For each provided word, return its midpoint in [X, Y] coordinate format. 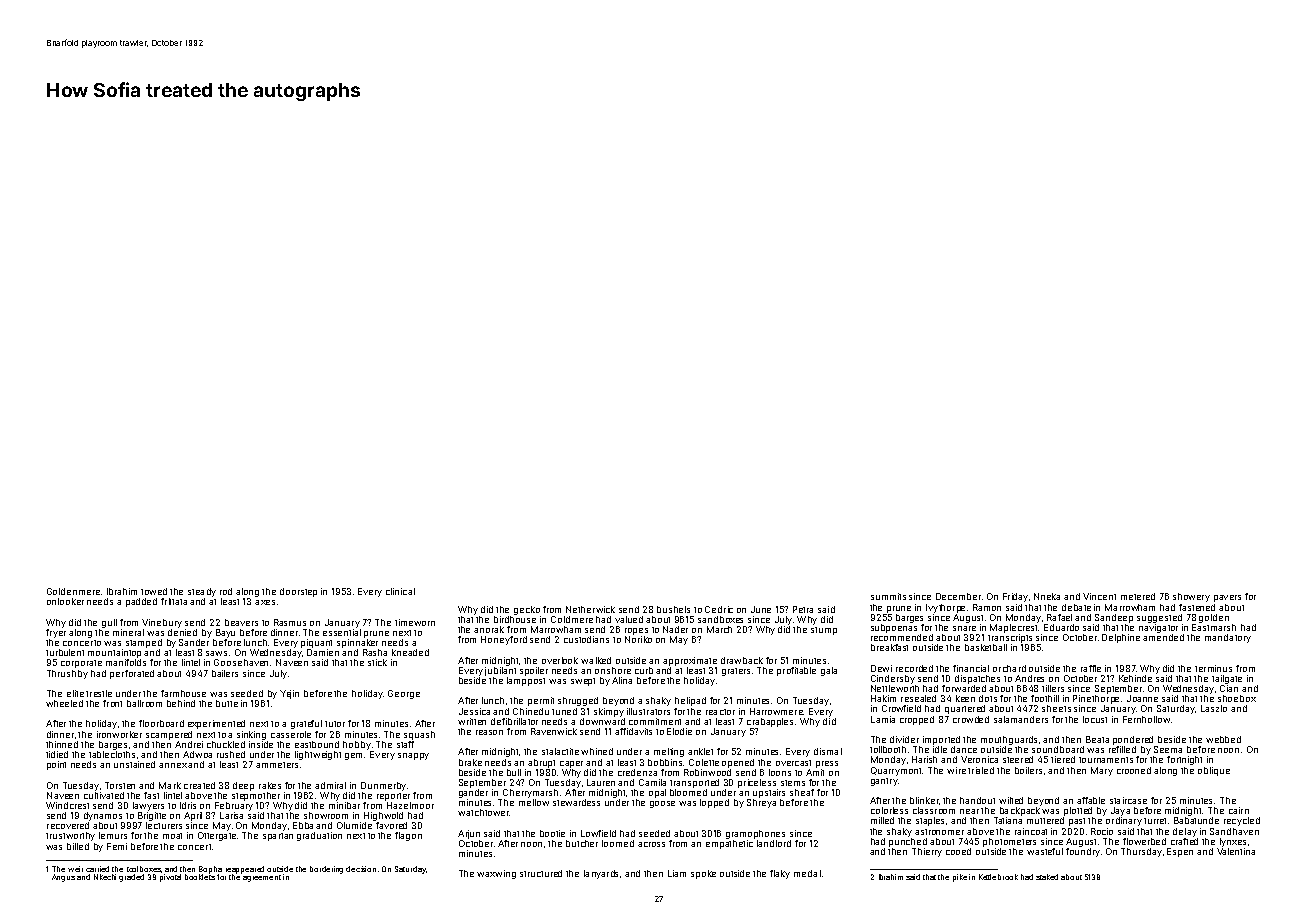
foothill [1045, 698]
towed [154, 591]
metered [1138, 596]
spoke [703, 874]
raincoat [1031, 831]
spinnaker [357, 643]
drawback [742, 660]
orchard [1009, 668]
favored [391, 825]
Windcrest [67, 805]
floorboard [161, 723]
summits [888, 596]
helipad [690, 701]
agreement [262, 878]
